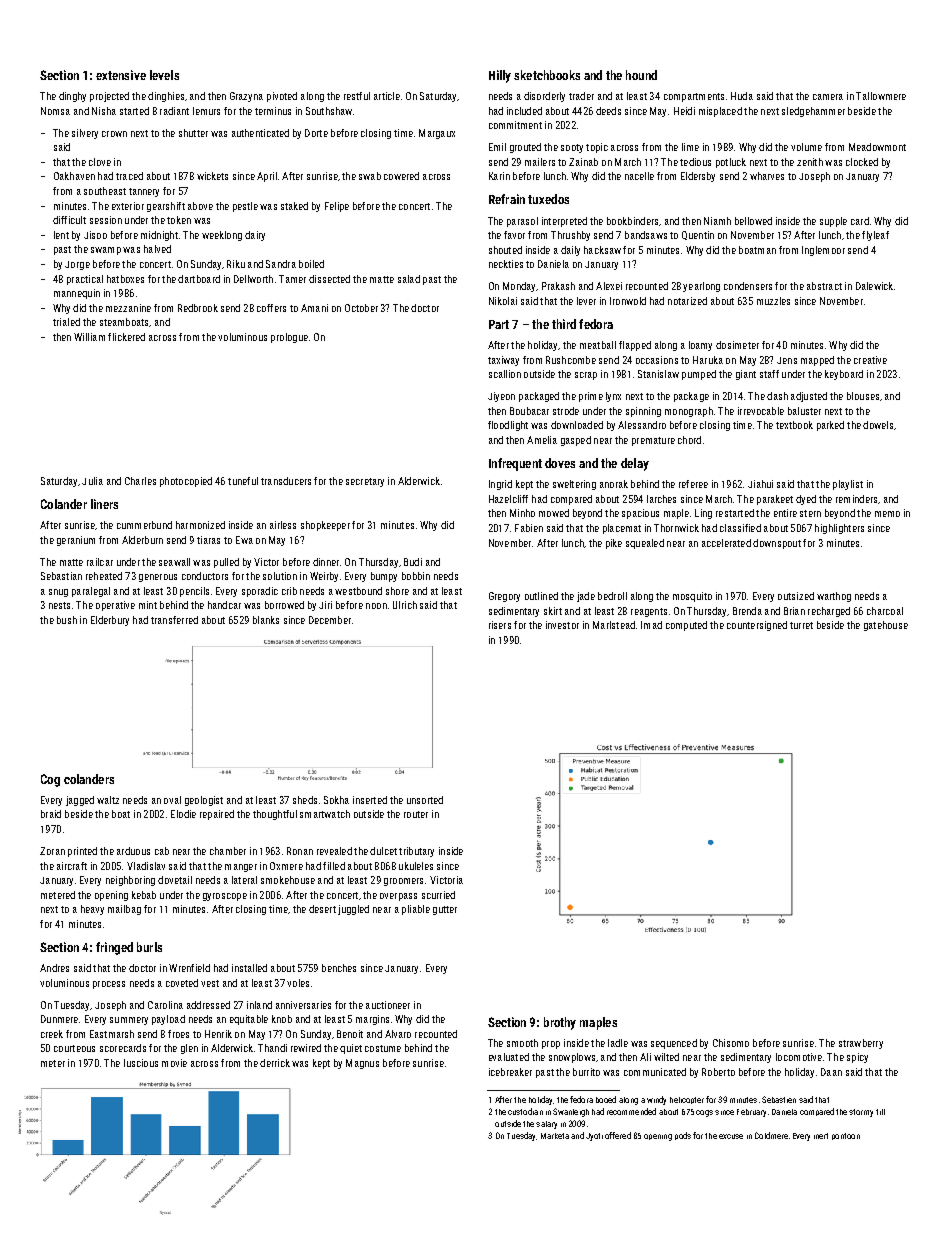 The width and height of the image is (952, 1233). What do you see at coordinates (126, 337) in the image?
I see `flickered` at bounding box center [126, 337].
